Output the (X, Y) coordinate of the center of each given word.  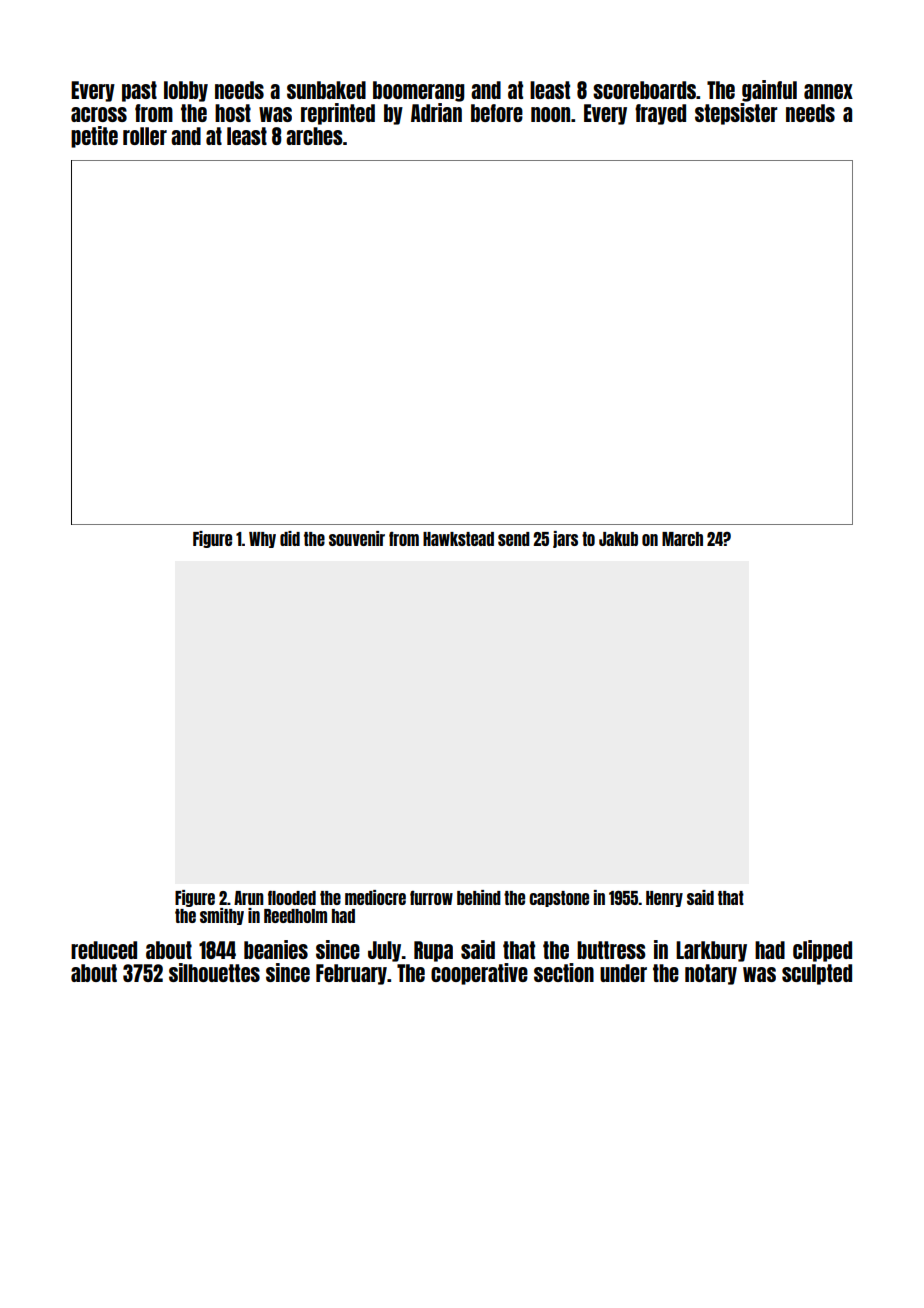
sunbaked (326, 90)
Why (262, 540)
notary (711, 974)
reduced (104, 950)
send (514, 539)
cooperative (479, 974)
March (682, 539)
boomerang (419, 91)
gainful (769, 91)
